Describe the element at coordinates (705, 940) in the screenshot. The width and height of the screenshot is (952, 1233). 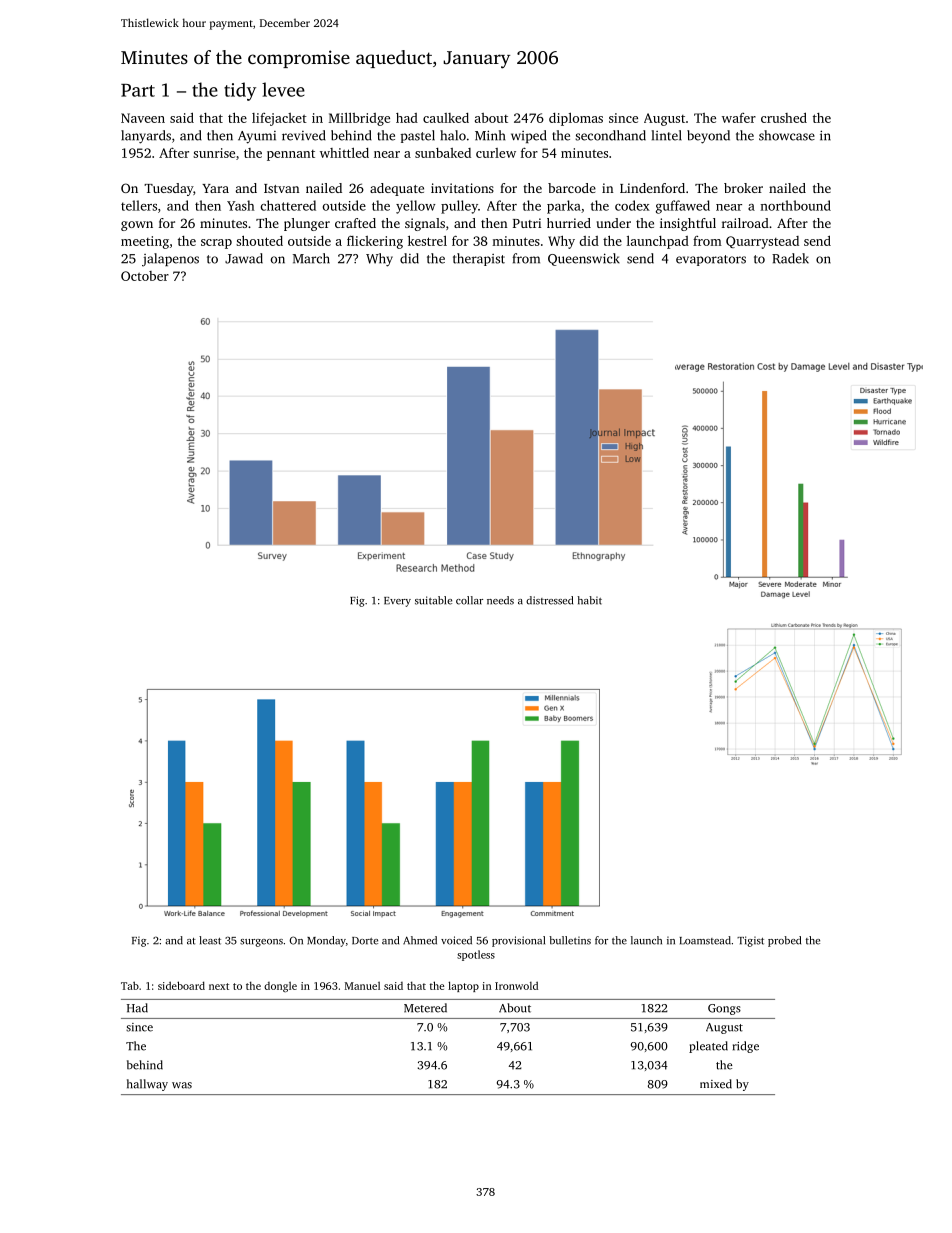
I see `Loamstead` at that location.
